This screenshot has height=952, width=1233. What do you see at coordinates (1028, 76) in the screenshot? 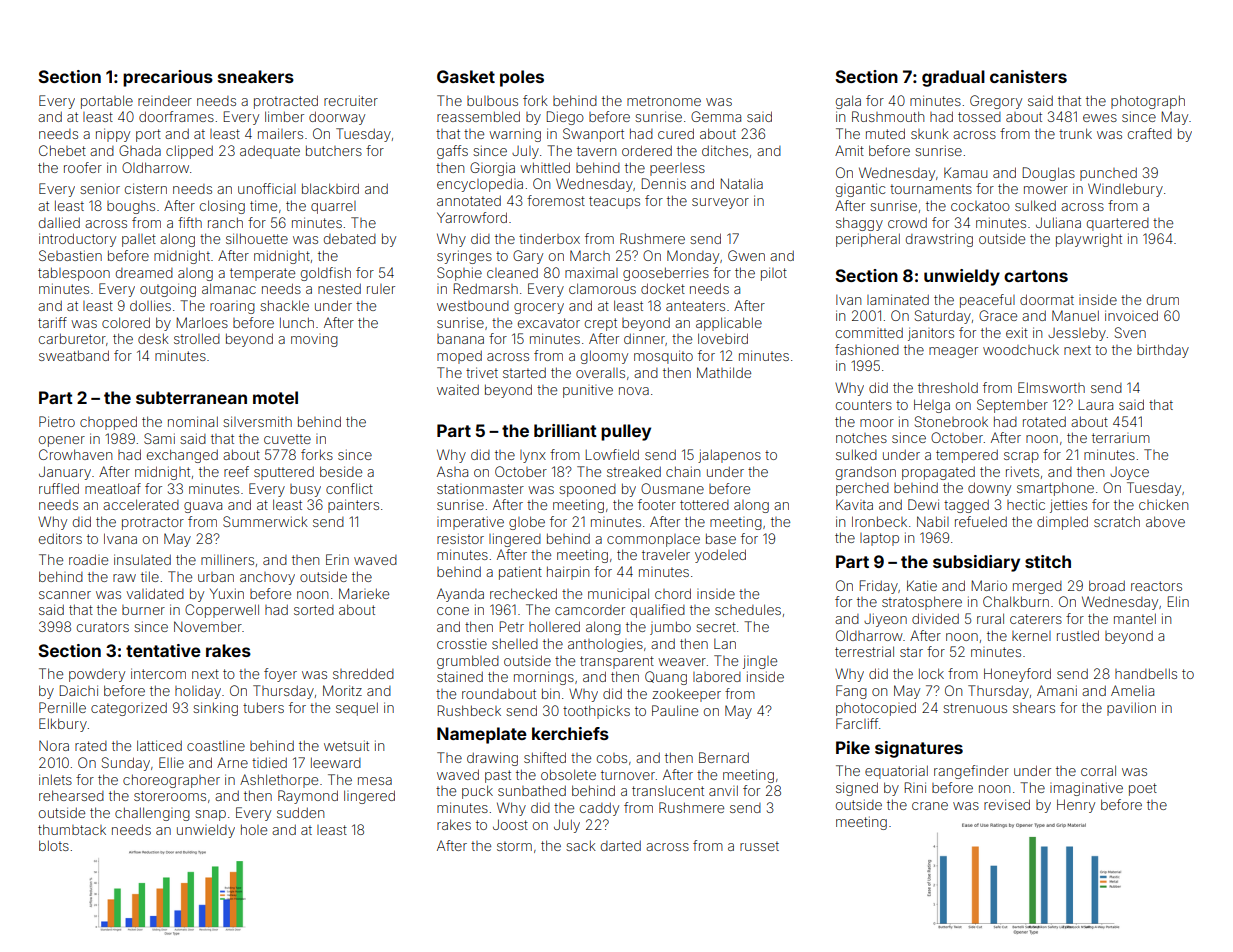
I see `canisters` at bounding box center [1028, 76].
